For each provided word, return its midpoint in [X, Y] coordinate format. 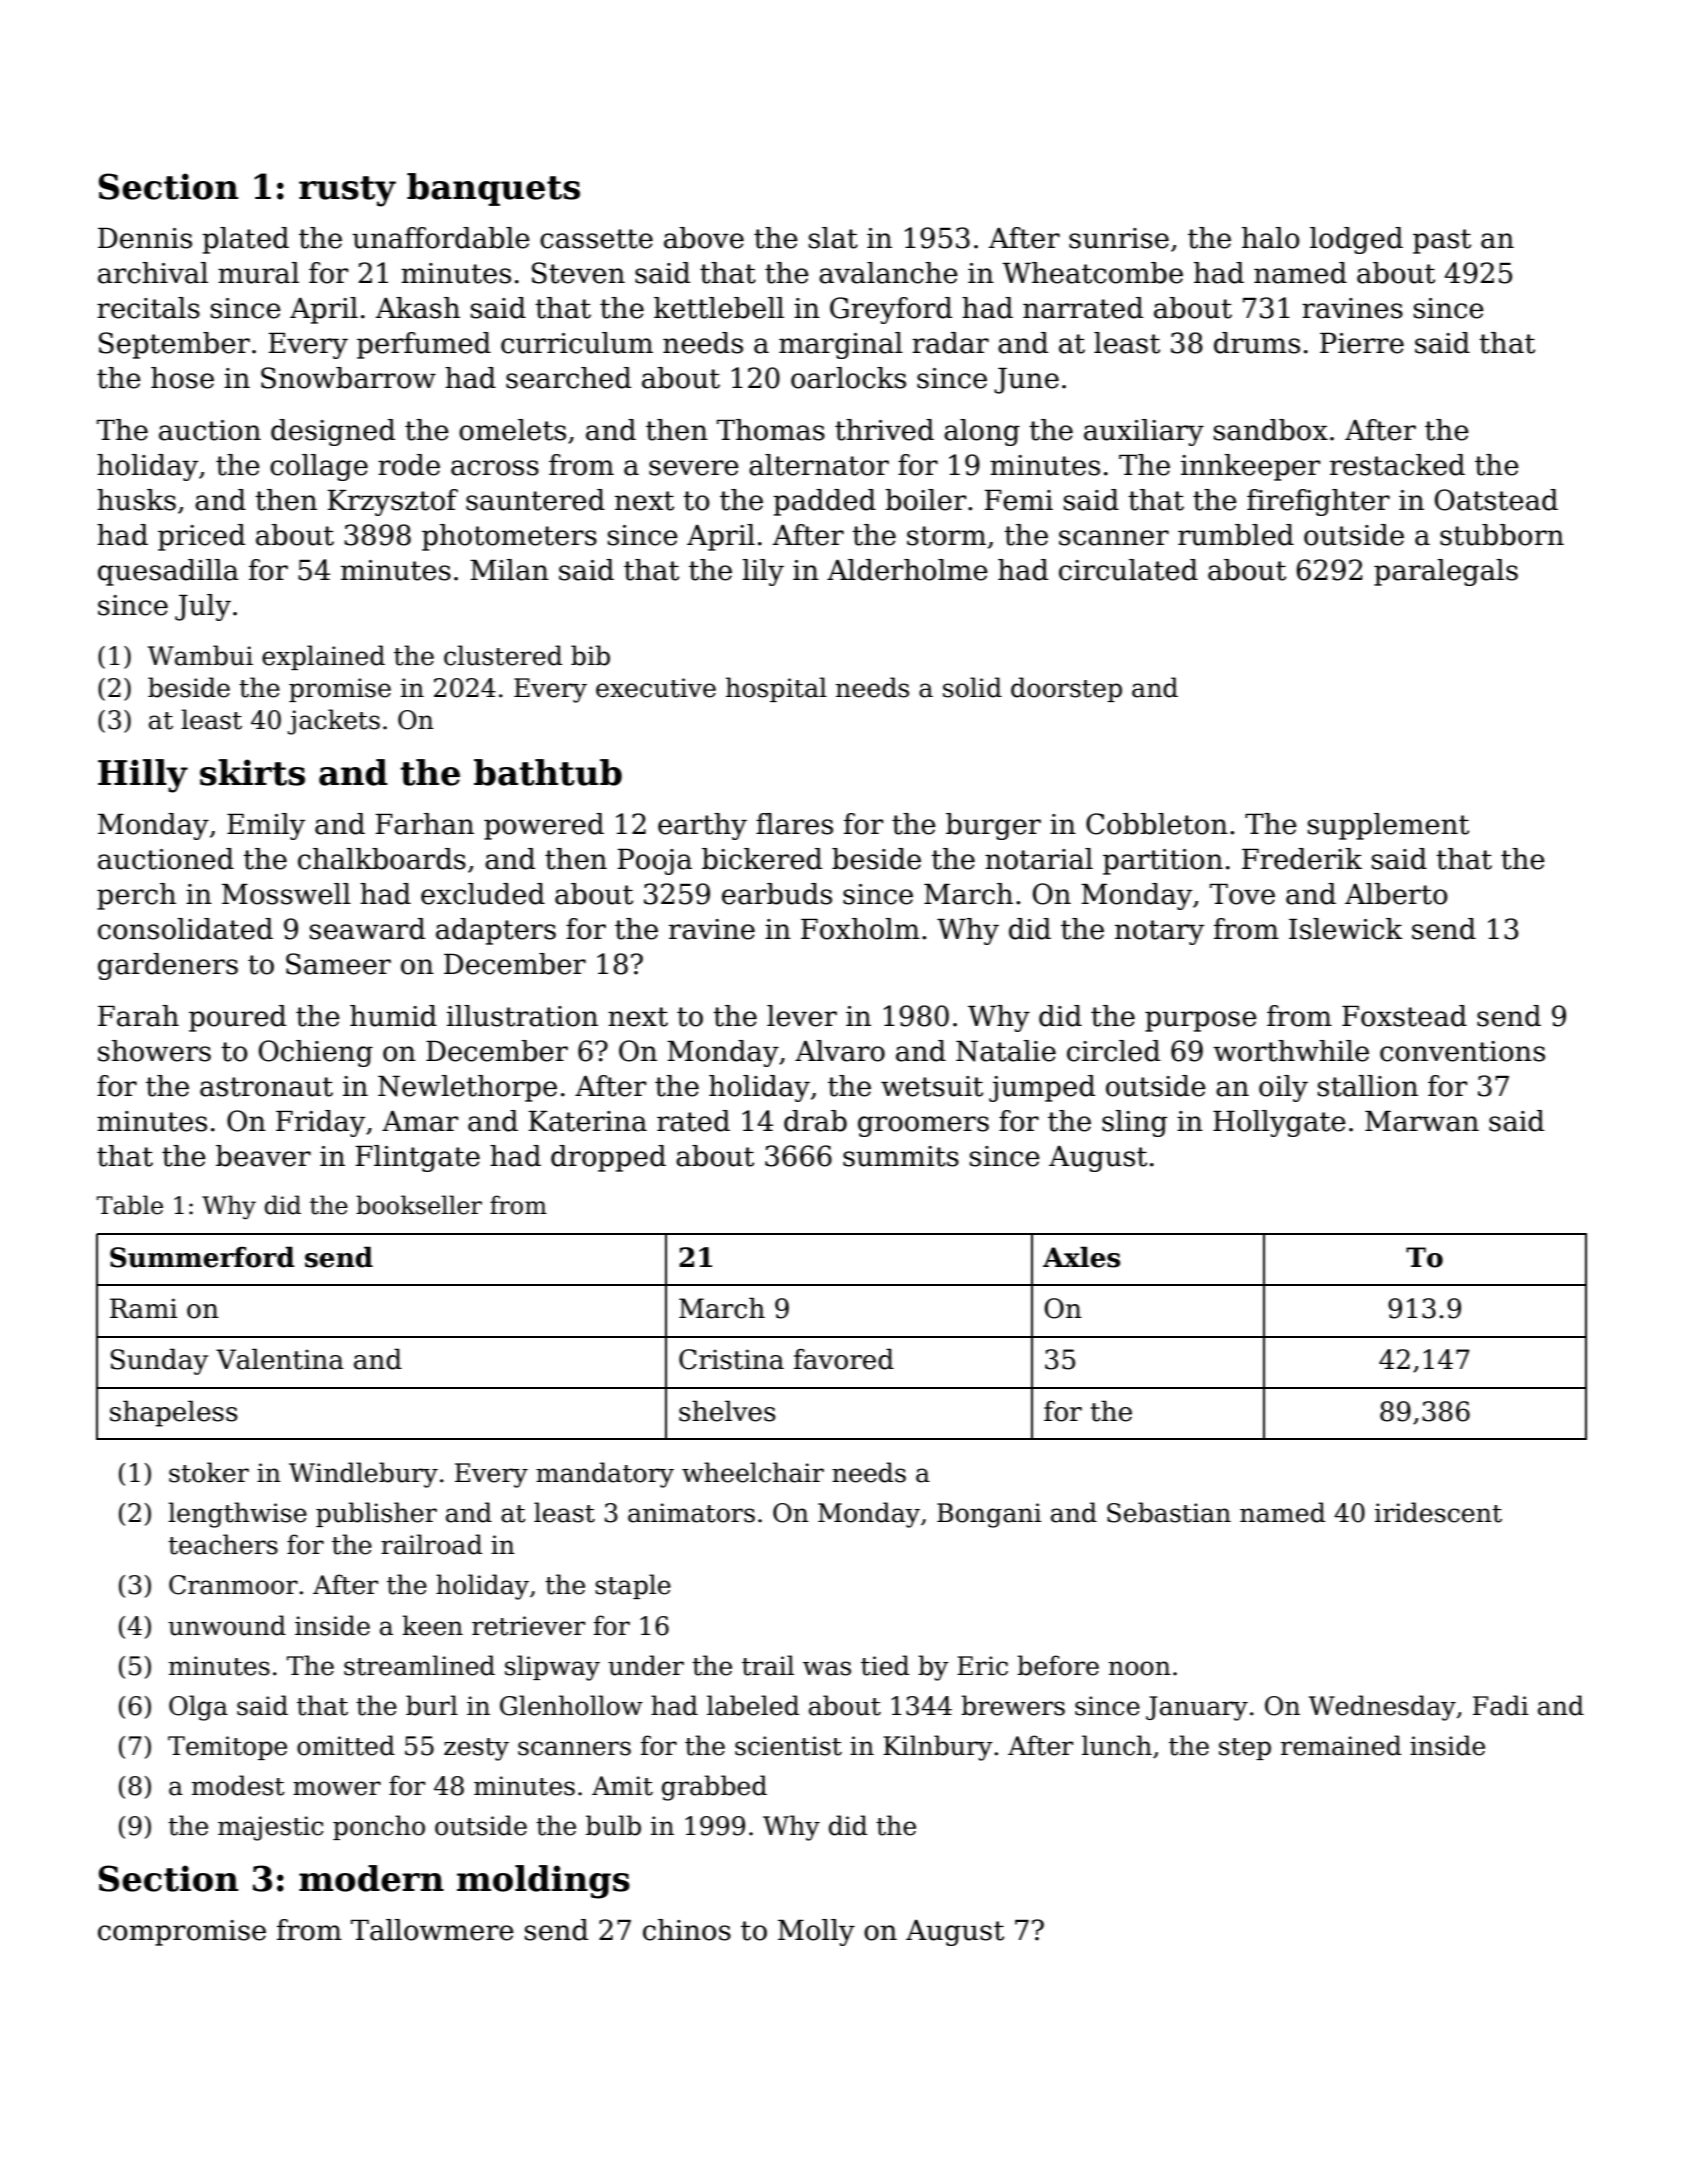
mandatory [605, 1475]
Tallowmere [432, 1930]
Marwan [1422, 1121]
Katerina [587, 1121]
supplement [1388, 826]
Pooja [654, 862]
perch [136, 896]
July [203, 607]
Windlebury [363, 1475]
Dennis [145, 238]
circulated [1128, 570]
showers [154, 1051]
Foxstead [1404, 1016]
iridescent [1438, 1512]
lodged [1356, 240]
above [704, 238]
